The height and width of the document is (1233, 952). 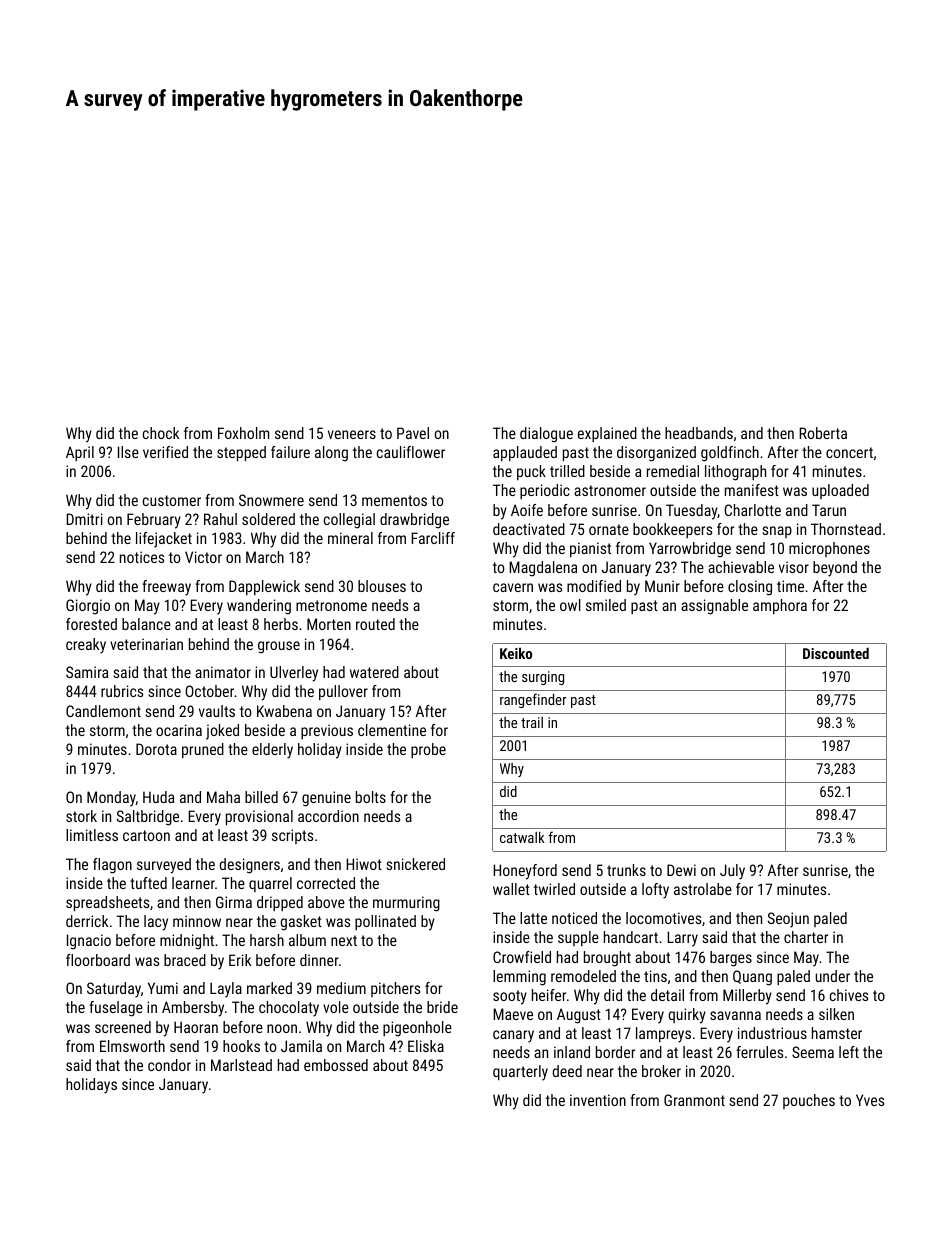 I want to click on Discounted, so click(x=836, y=653).
